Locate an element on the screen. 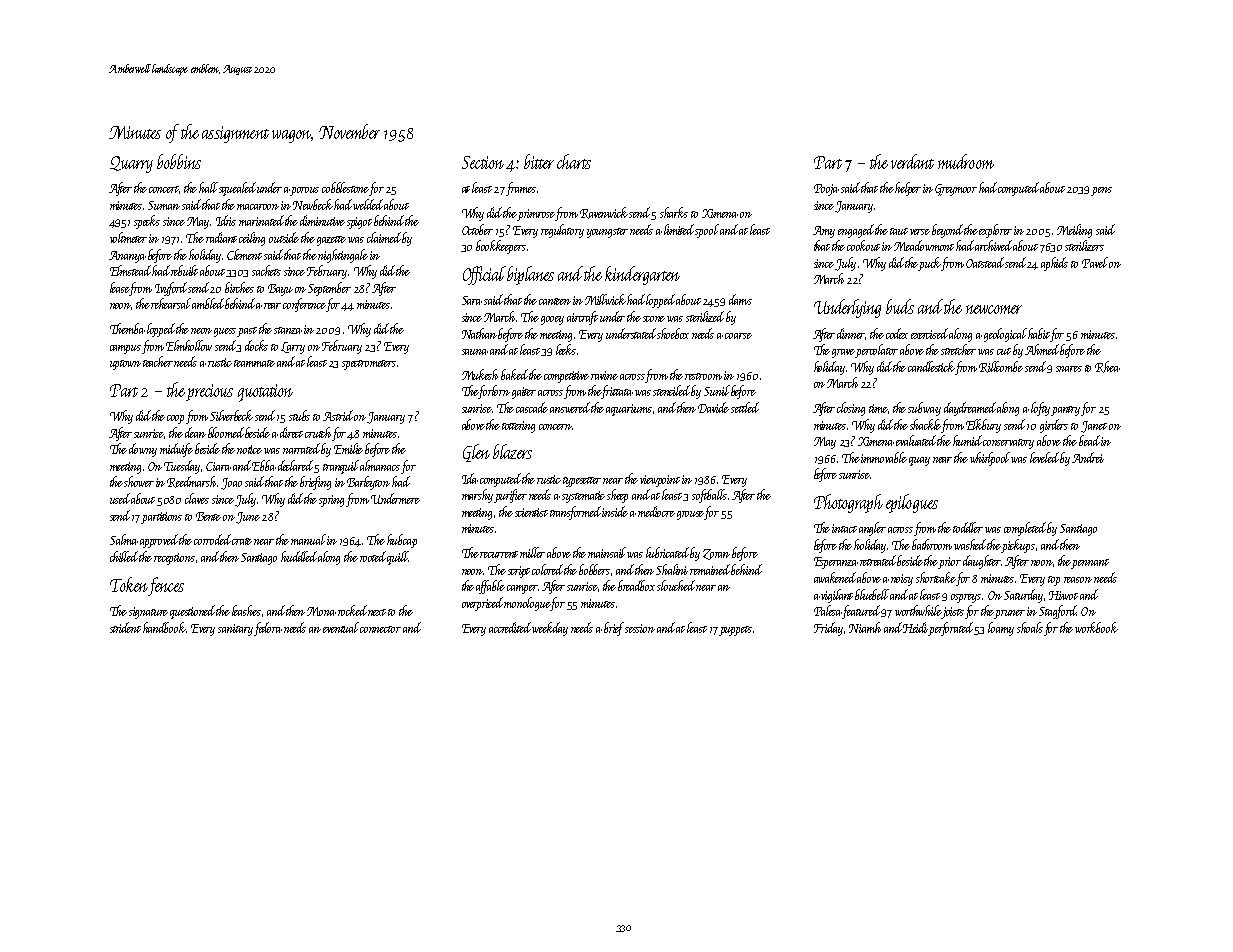 This screenshot has width=1233, height=952. mudroom is located at coordinates (966, 161).
